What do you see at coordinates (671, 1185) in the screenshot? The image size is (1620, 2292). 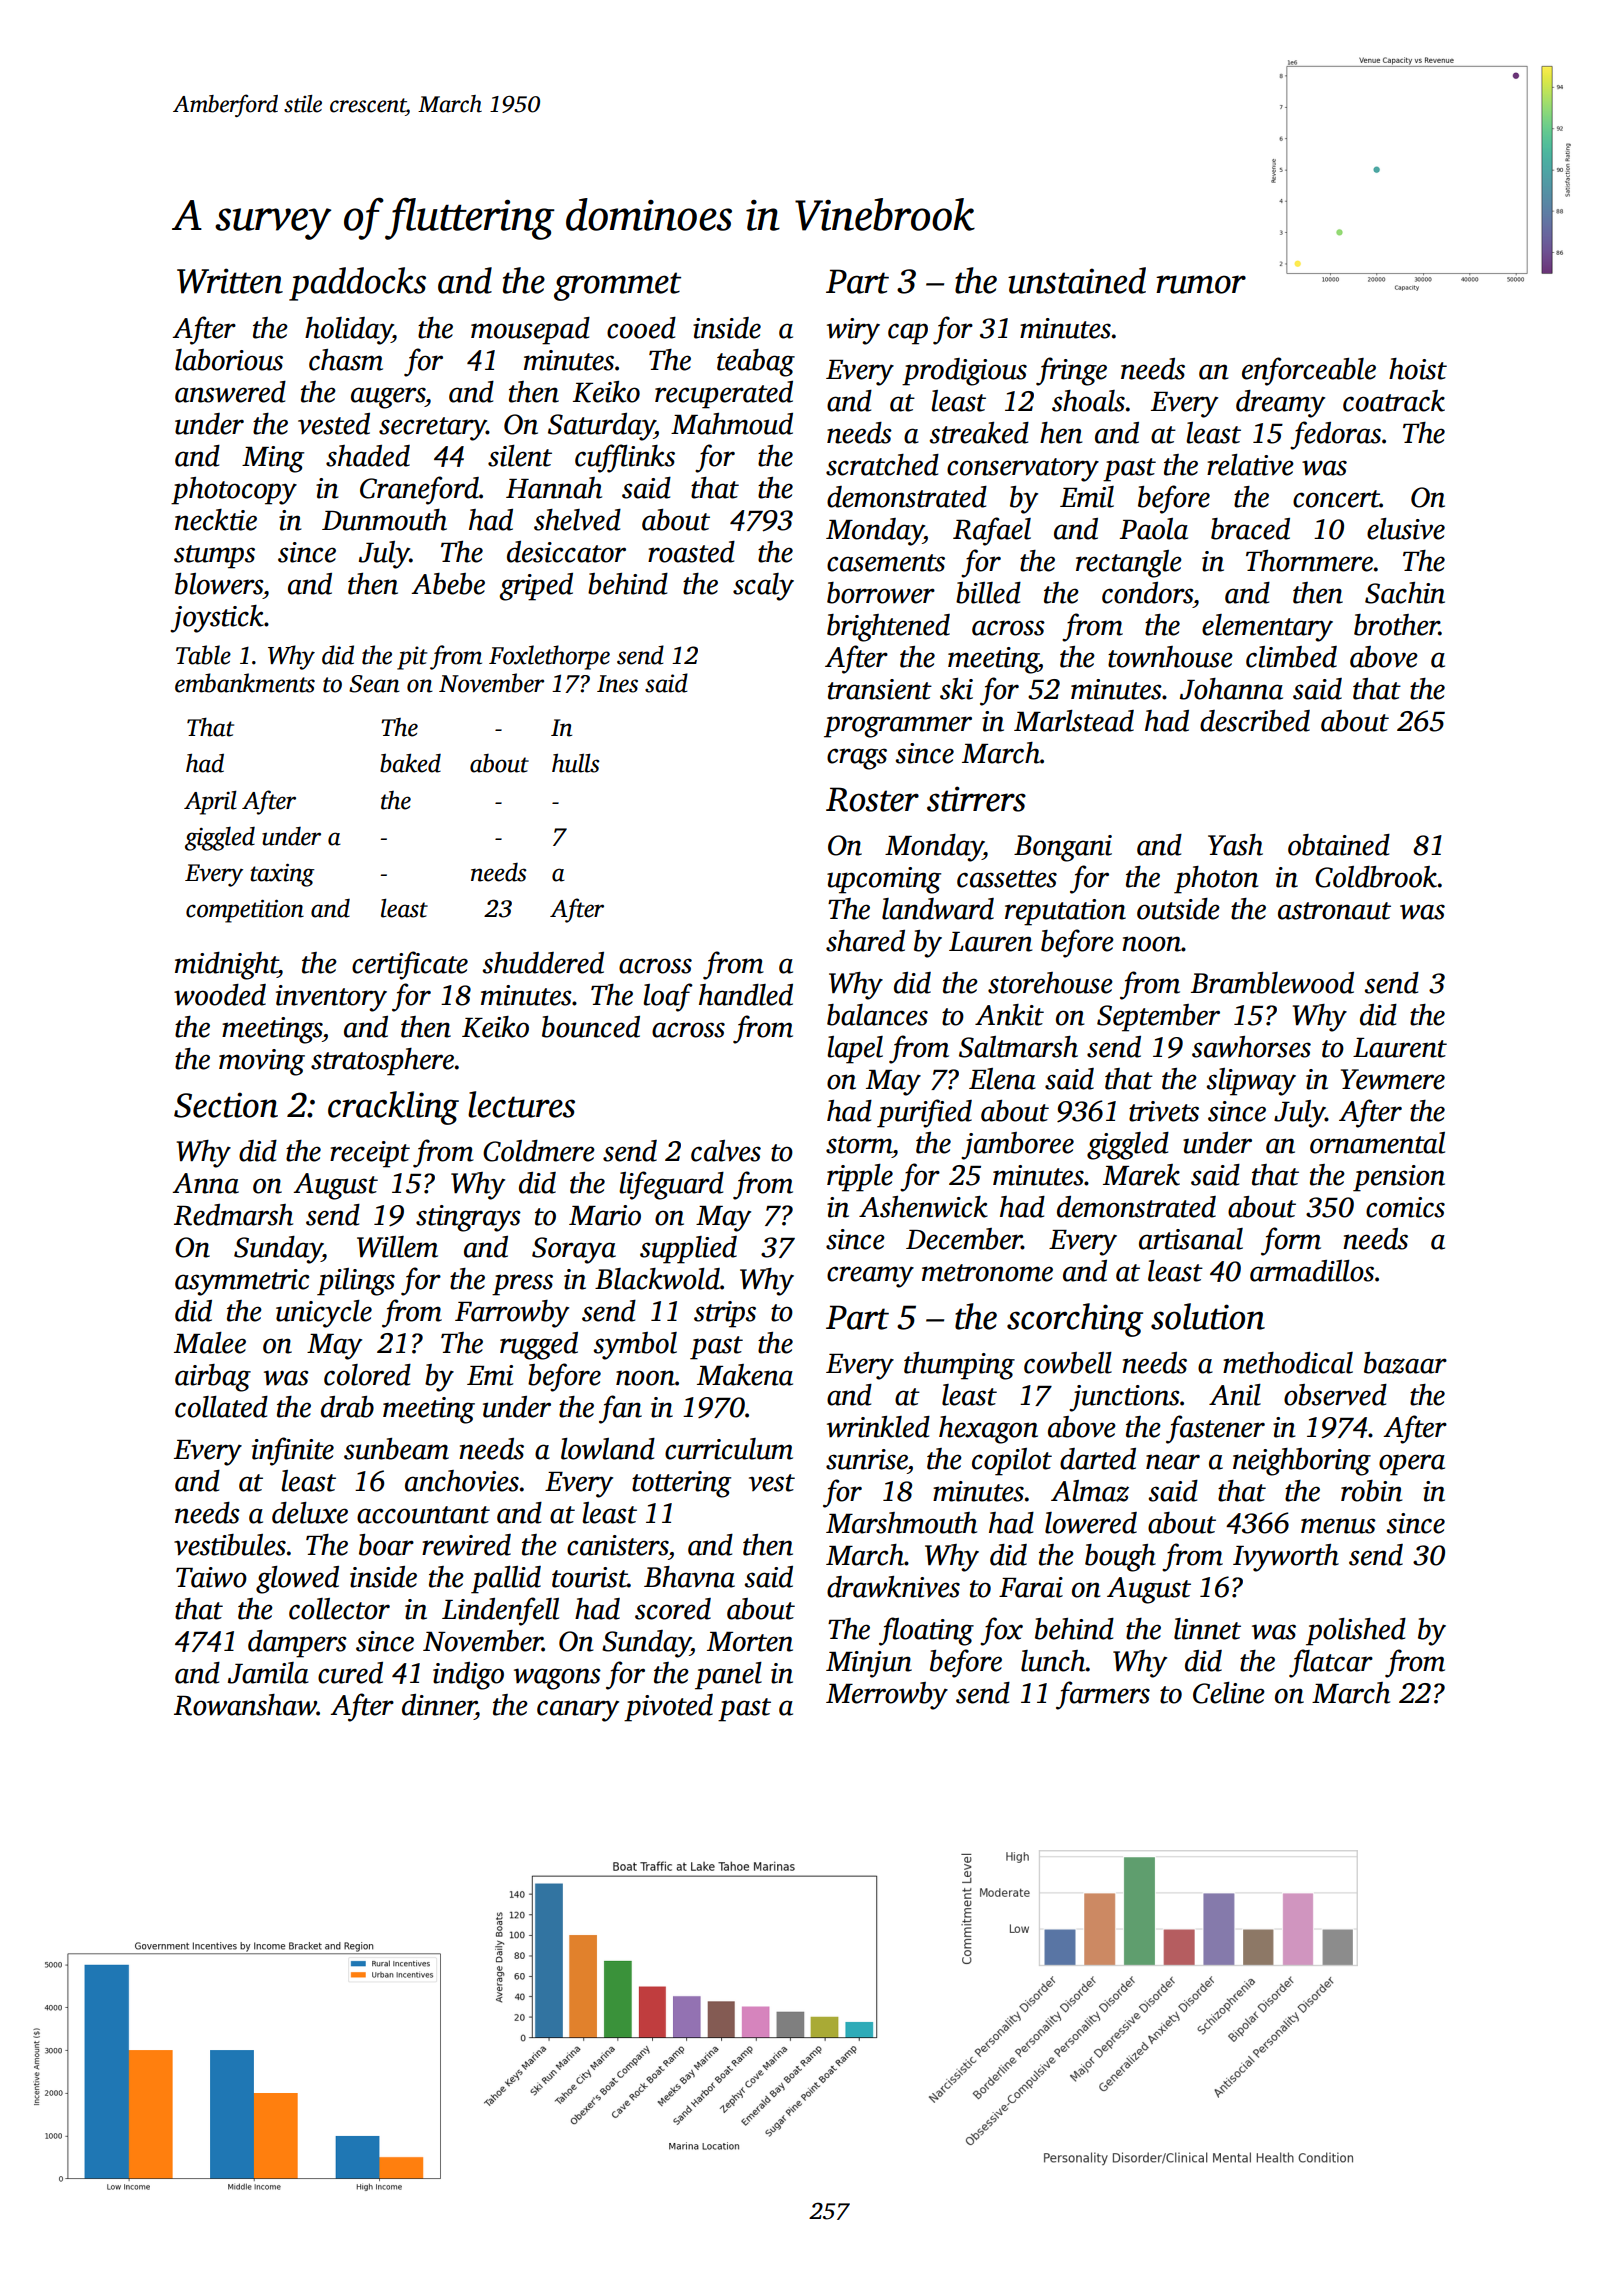 I see `lifeguard` at bounding box center [671, 1185].
